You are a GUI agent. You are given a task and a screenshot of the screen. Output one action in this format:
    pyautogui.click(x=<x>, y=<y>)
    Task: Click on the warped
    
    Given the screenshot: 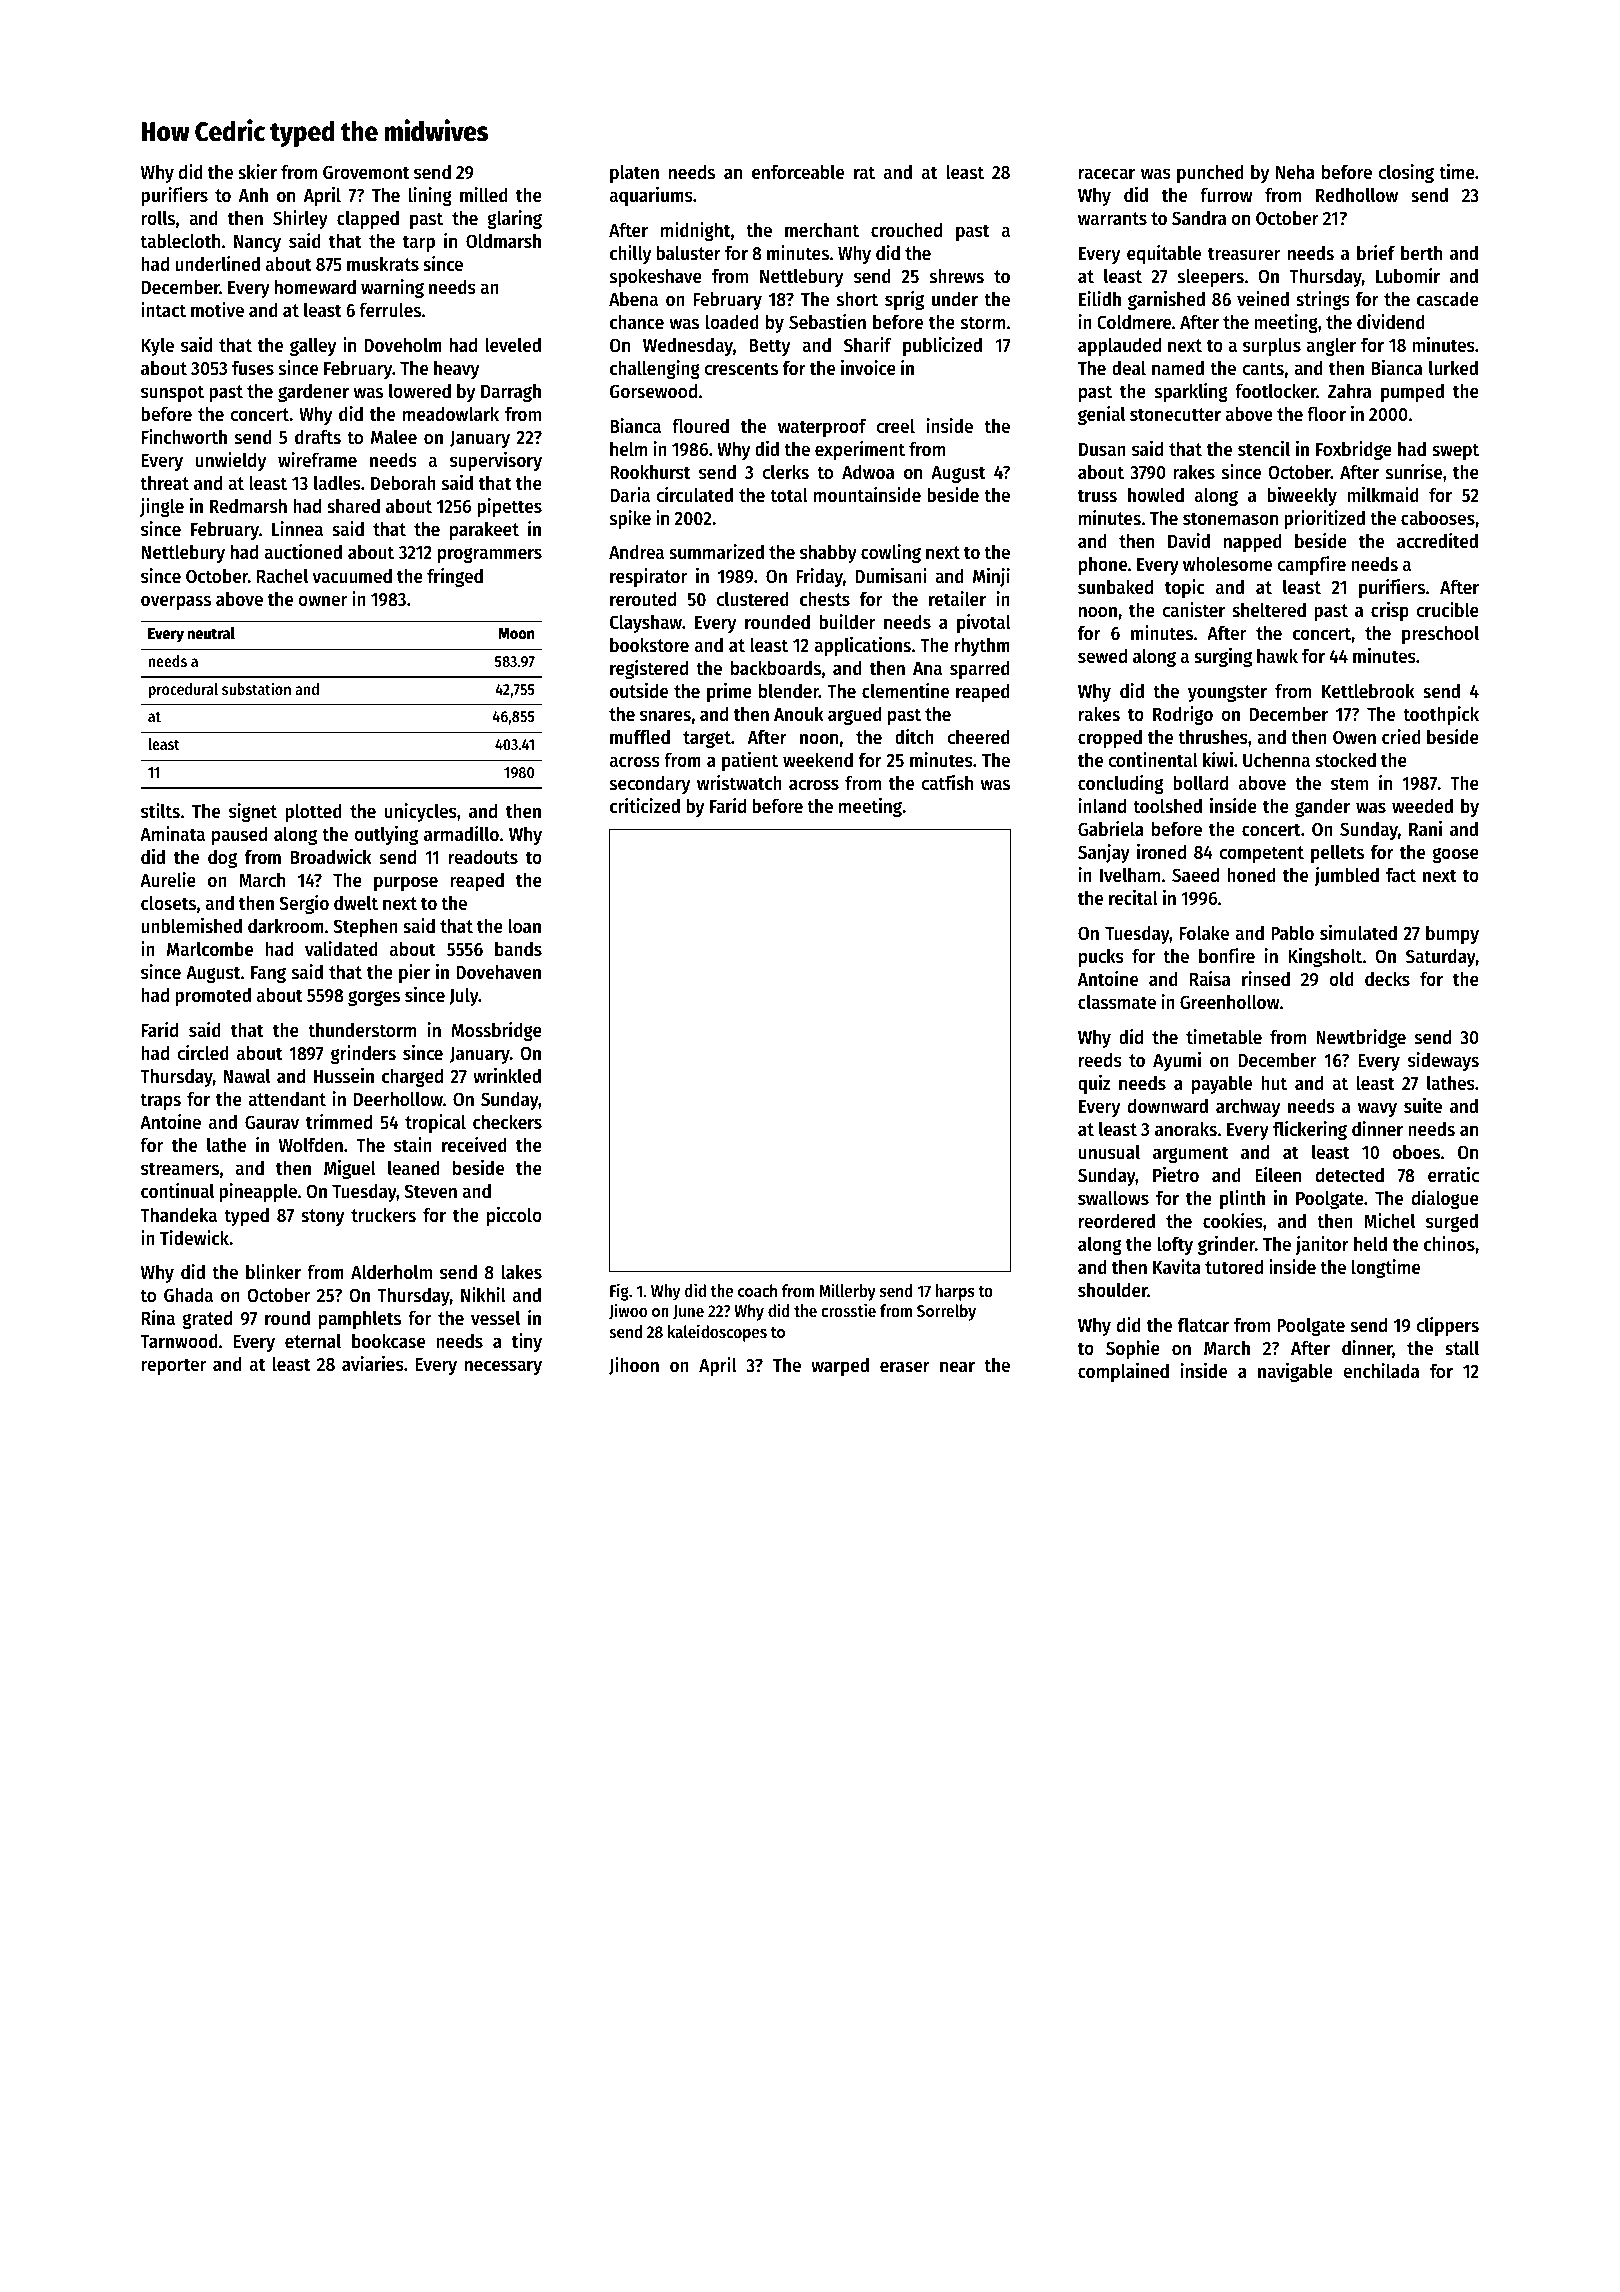 What is the action you would take?
    pyautogui.click(x=840, y=1366)
